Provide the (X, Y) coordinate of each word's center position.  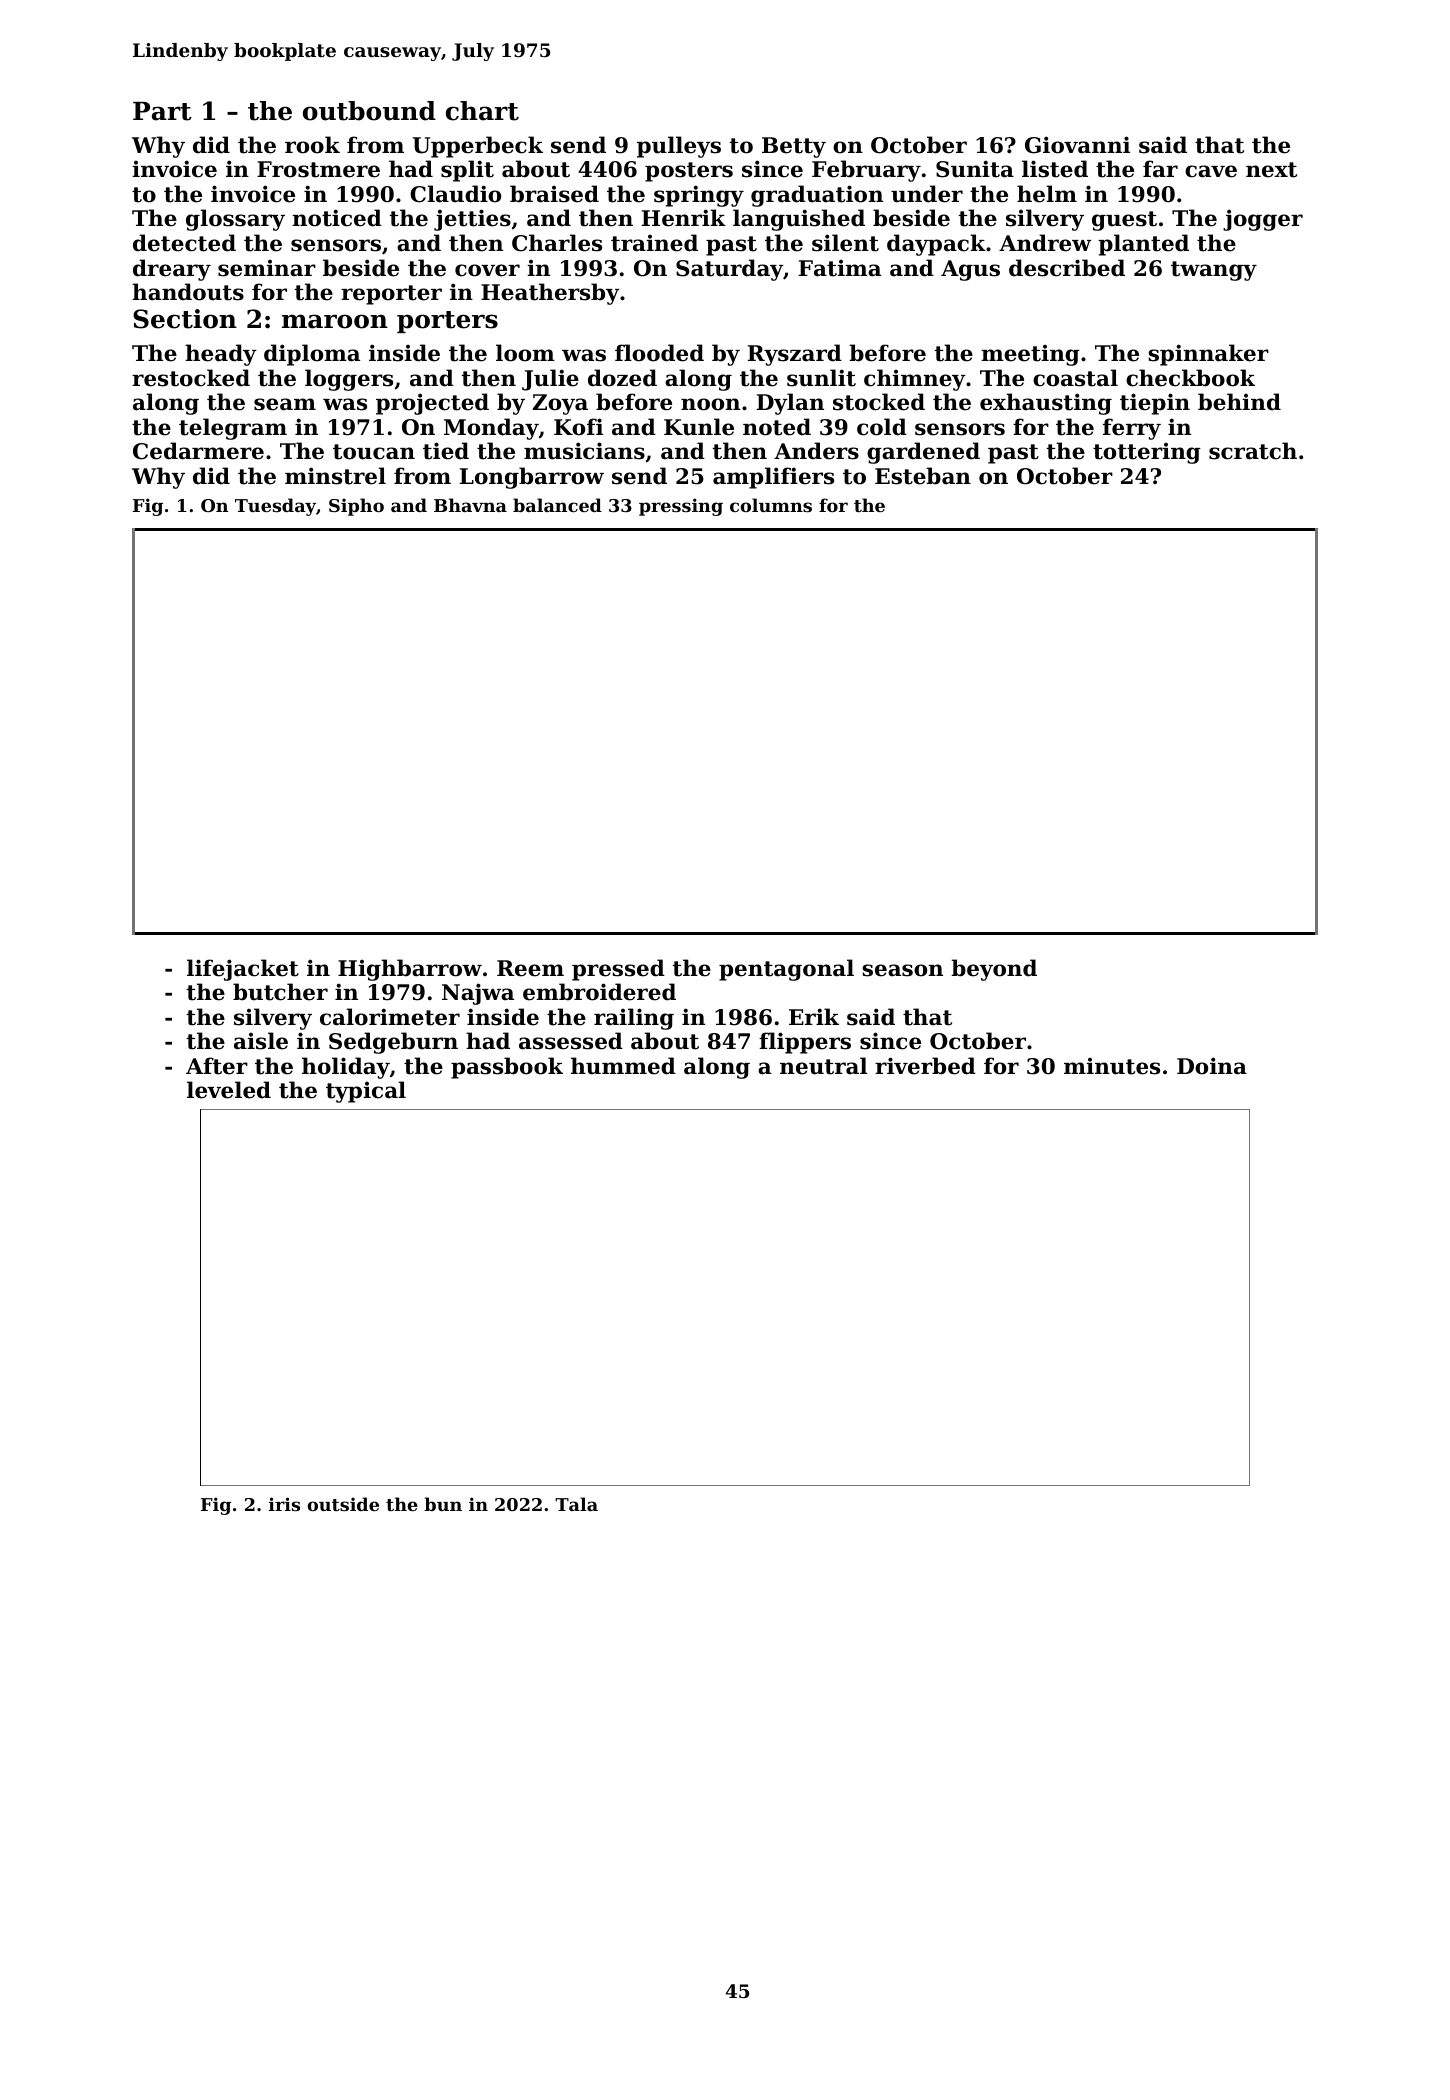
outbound (369, 111)
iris (284, 1504)
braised (554, 194)
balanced (557, 505)
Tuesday (275, 507)
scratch (1253, 451)
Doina (1212, 1066)
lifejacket (243, 970)
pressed (618, 970)
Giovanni (1077, 145)
